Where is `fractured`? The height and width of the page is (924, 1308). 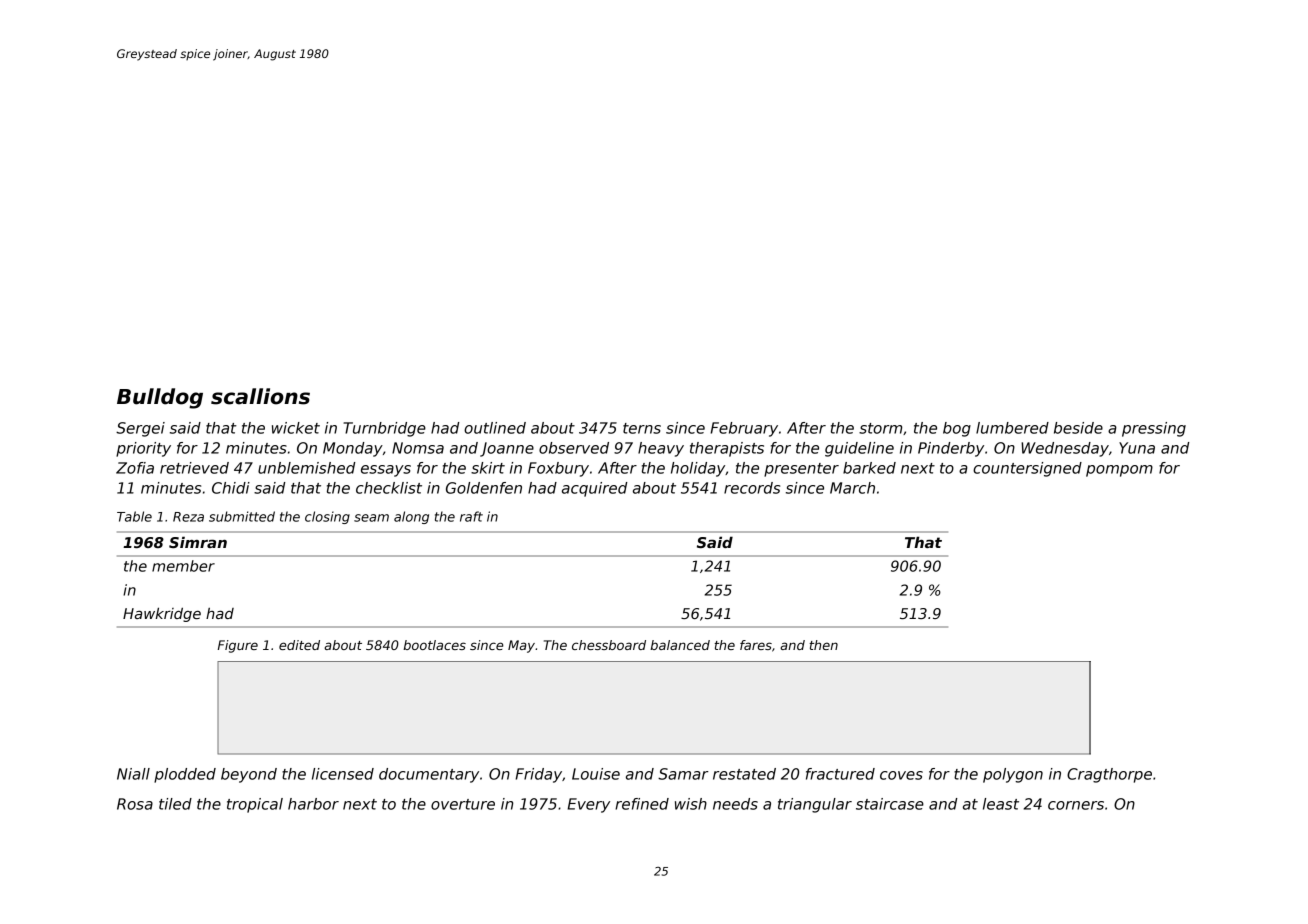 fractured is located at coordinates (840, 774).
